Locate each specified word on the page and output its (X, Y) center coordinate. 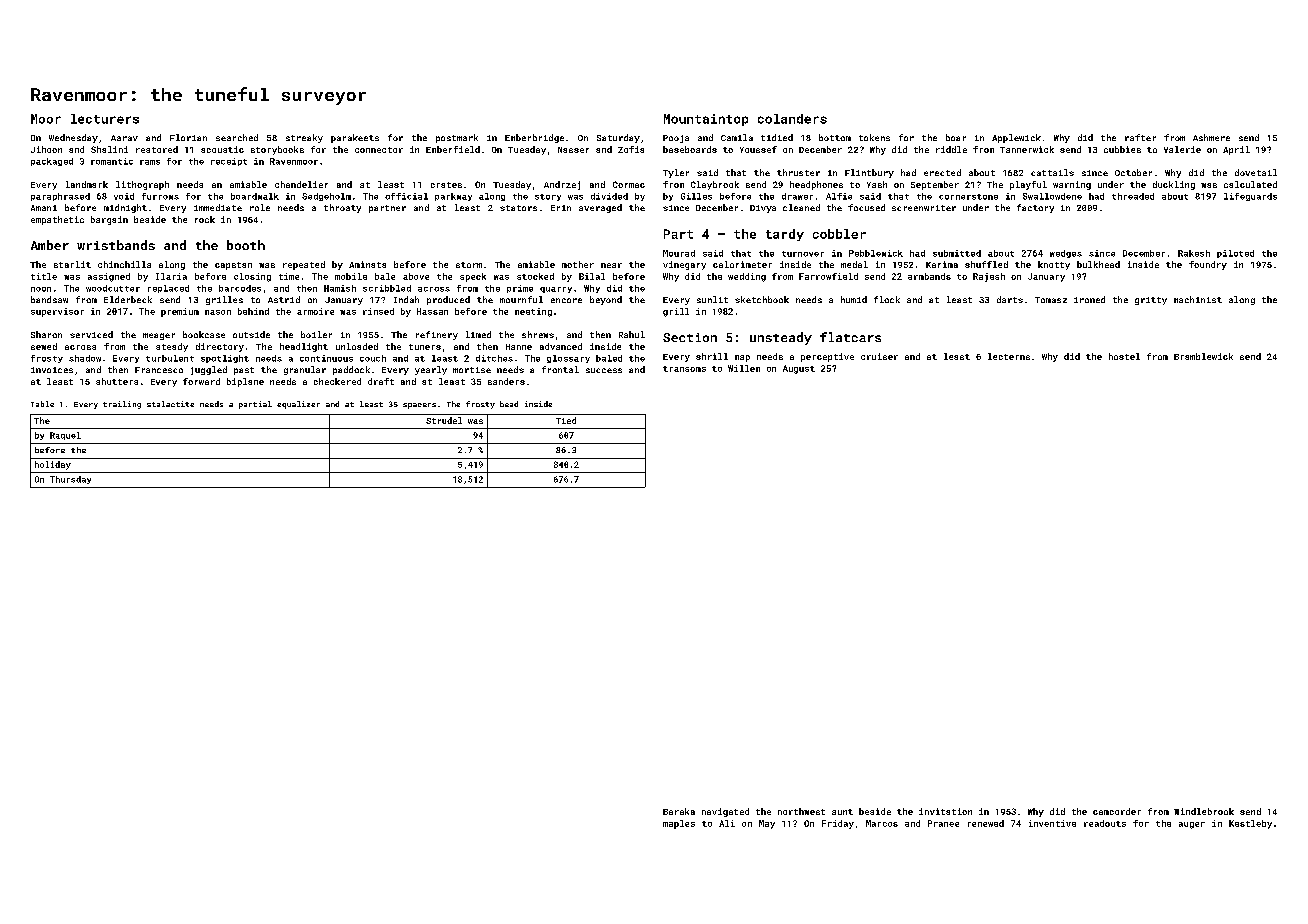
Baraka (679, 811)
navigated (725, 812)
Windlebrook (1204, 811)
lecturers (105, 119)
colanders (792, 119)
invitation (945, 811)
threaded (1133, 196)
